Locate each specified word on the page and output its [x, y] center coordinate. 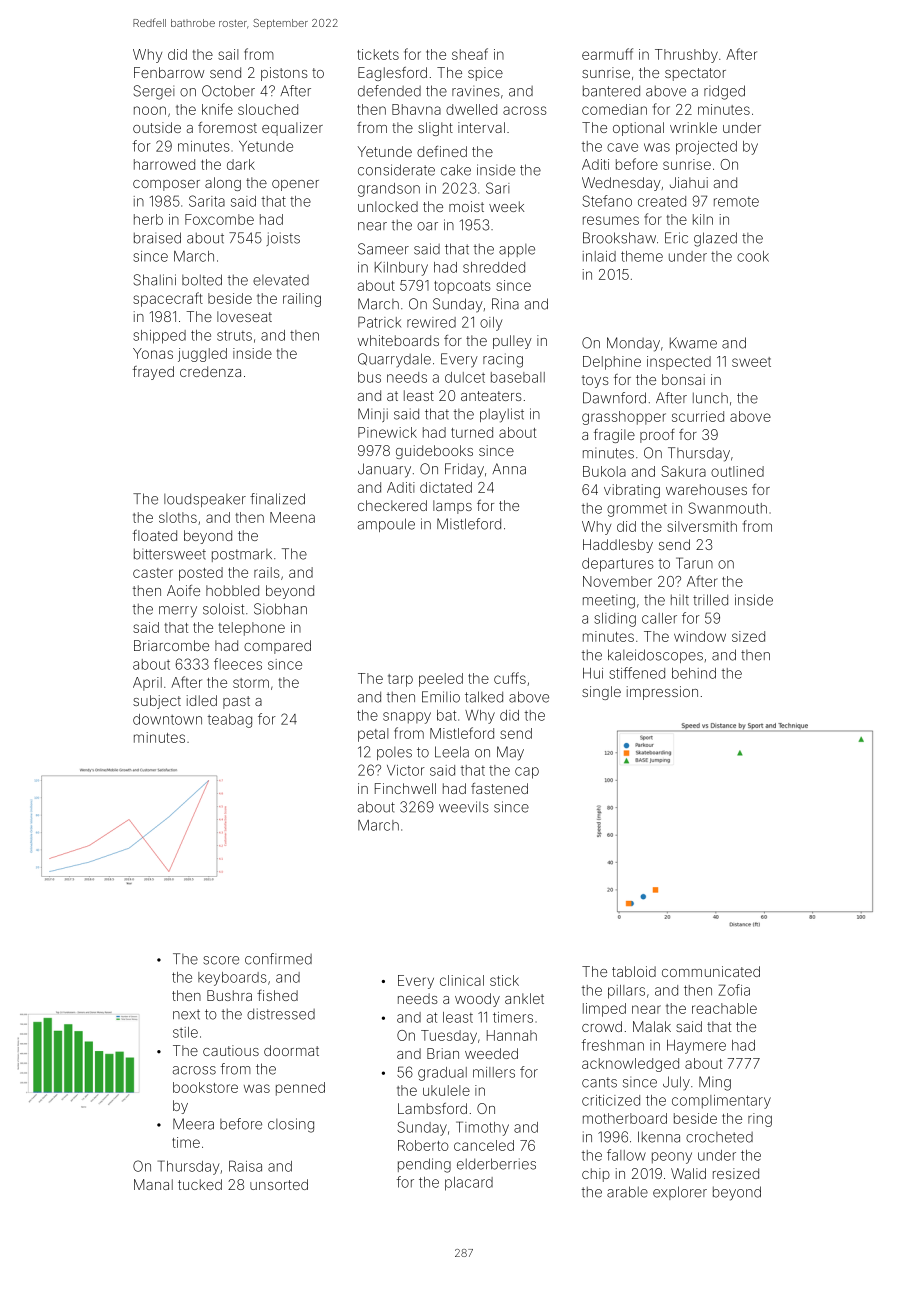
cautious [231, 1050]
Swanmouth [727, 508]
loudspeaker [205, 500]
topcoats [462, 287]
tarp [400, 680]
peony [672, 1158]
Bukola [604, 471]
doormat [291, 1050]
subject [157, 702]
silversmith [702, 526]
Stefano [607, 201]
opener [295, 185]
